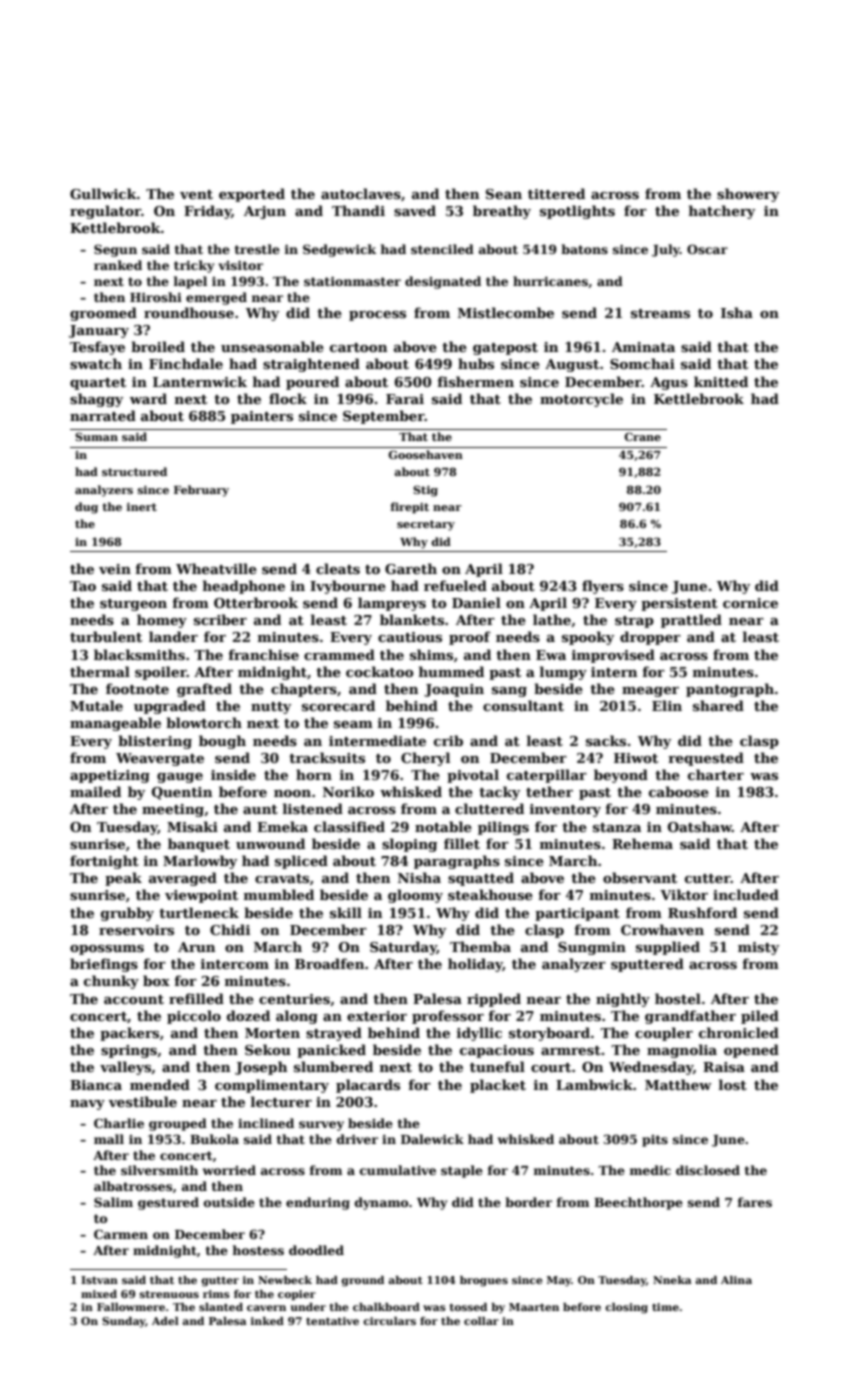 Image resolution: width=849 pixels, height=1400 pixels. I want to click on slanted, so click(221, 1307).
